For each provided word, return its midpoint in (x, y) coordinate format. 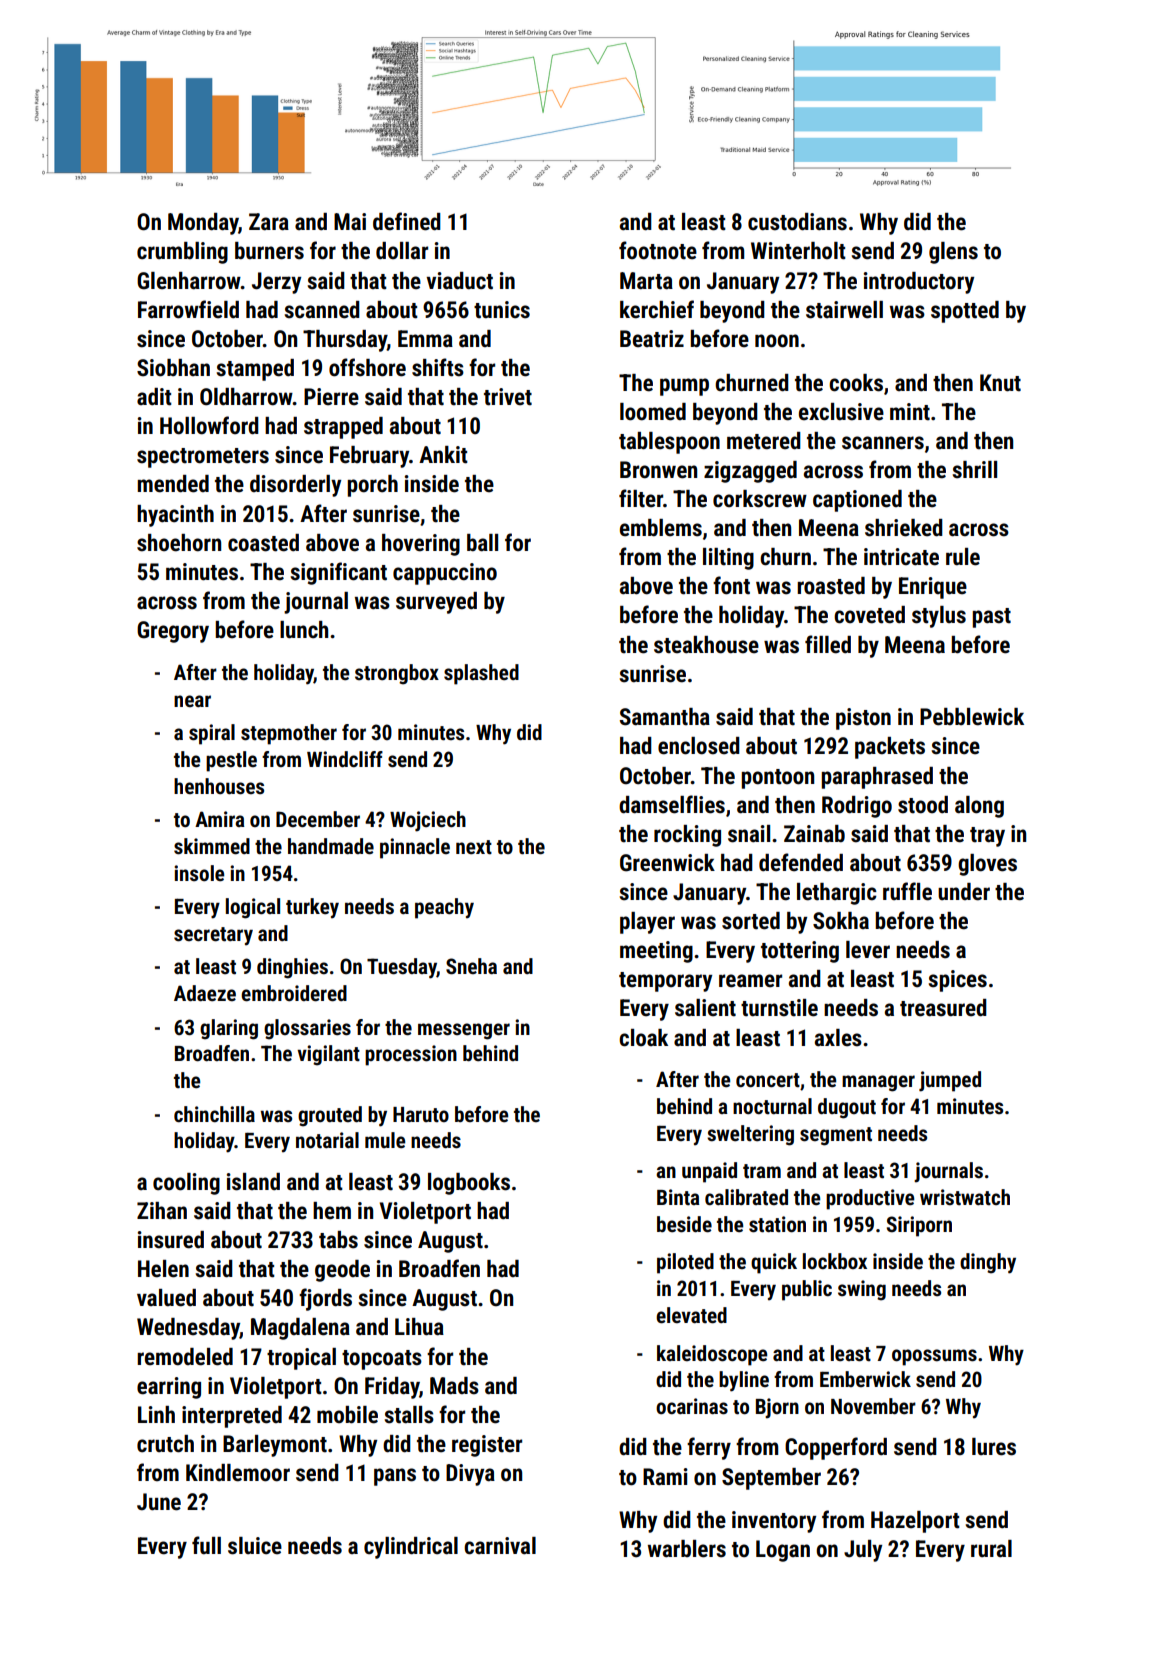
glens (953, 253)
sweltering (750, 1135)
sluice (255, 1546)
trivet (508, 397)
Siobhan (173, 368)
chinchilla (214, 1114)
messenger (464, 1031)
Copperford (836, 1448)
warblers (687, 1549)
